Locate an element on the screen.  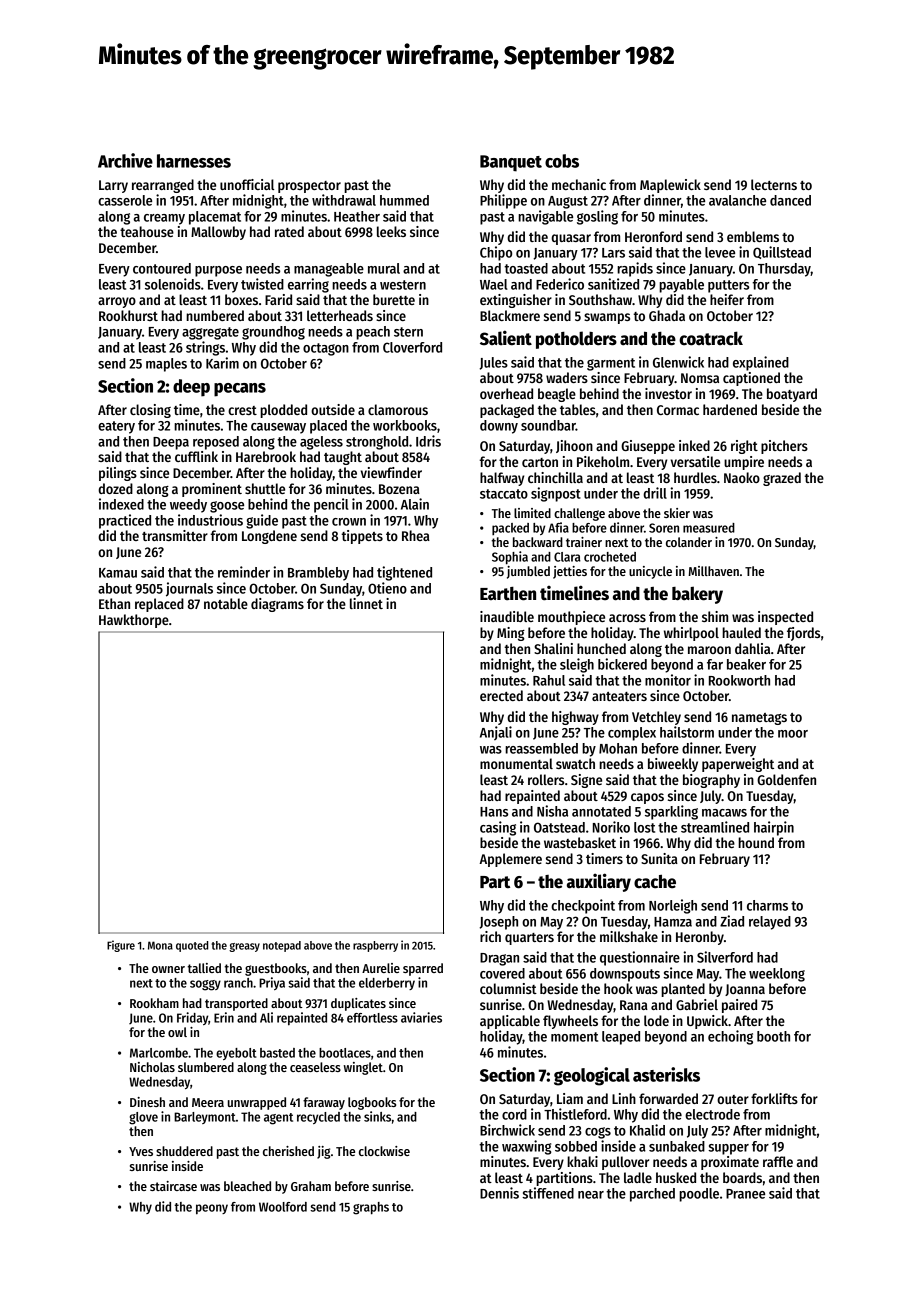
Woolford is located at coordinates (283, 1207).
